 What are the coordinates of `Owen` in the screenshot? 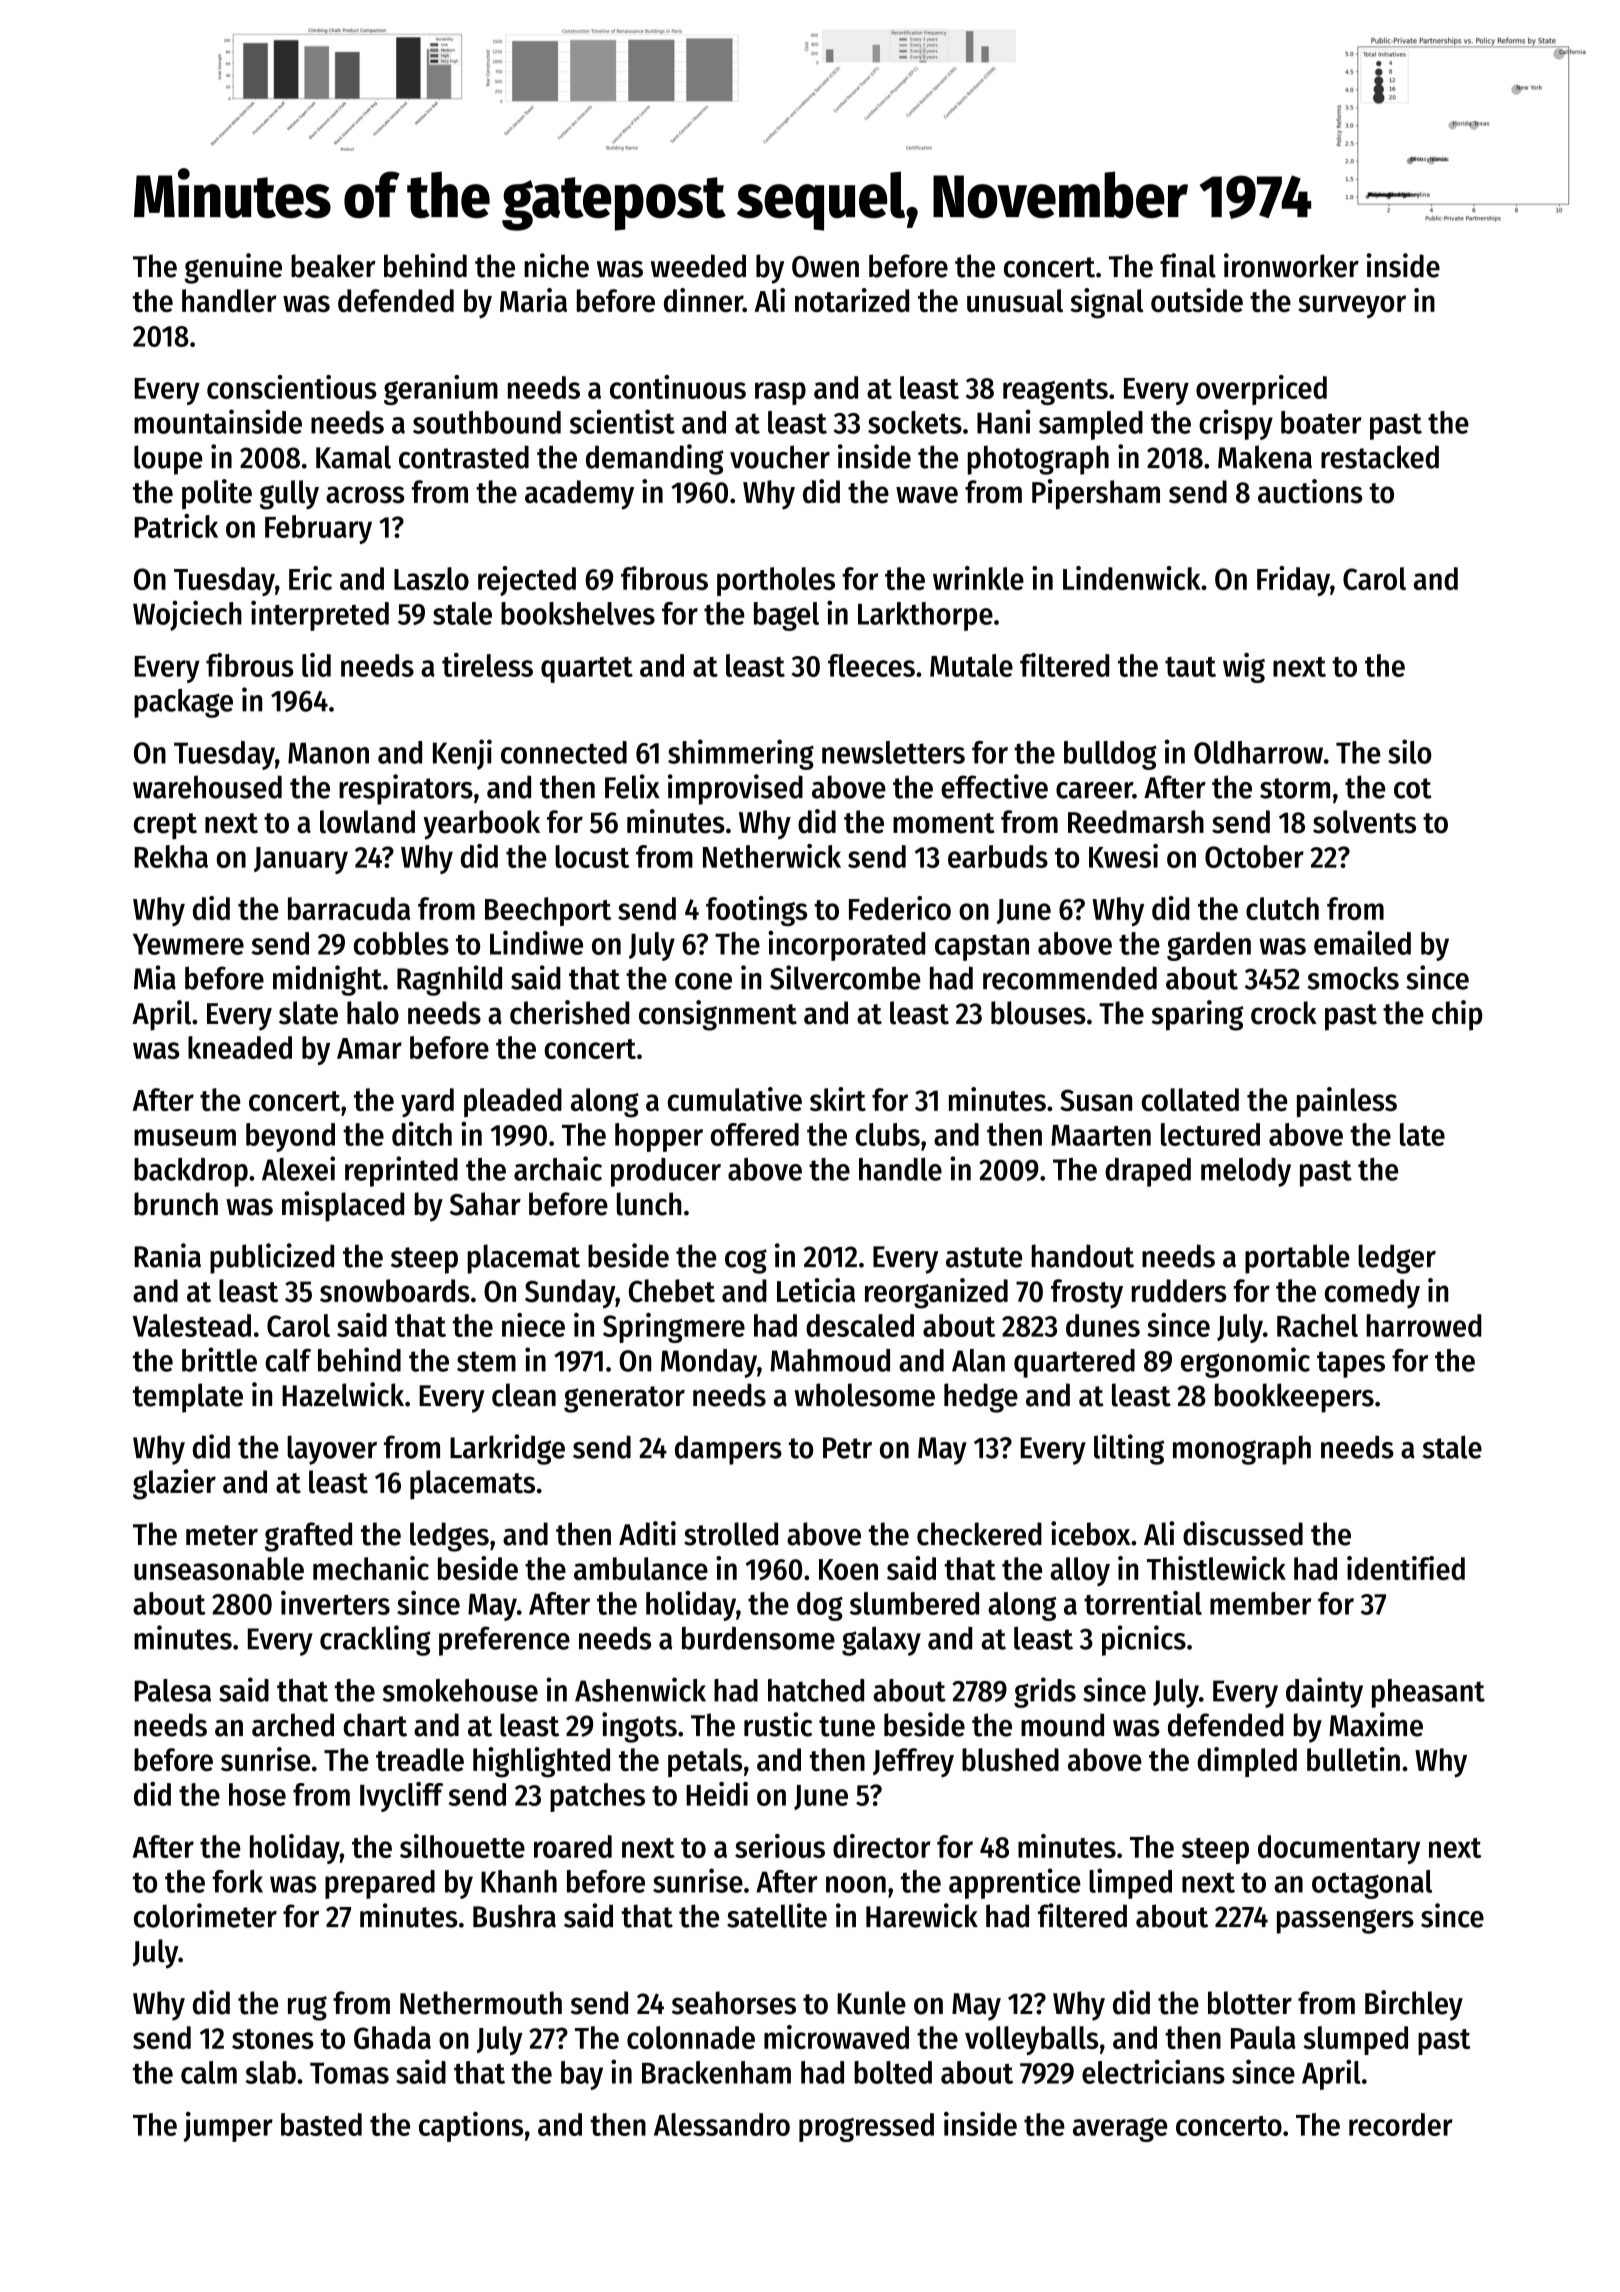 It's located at (825, 267).
